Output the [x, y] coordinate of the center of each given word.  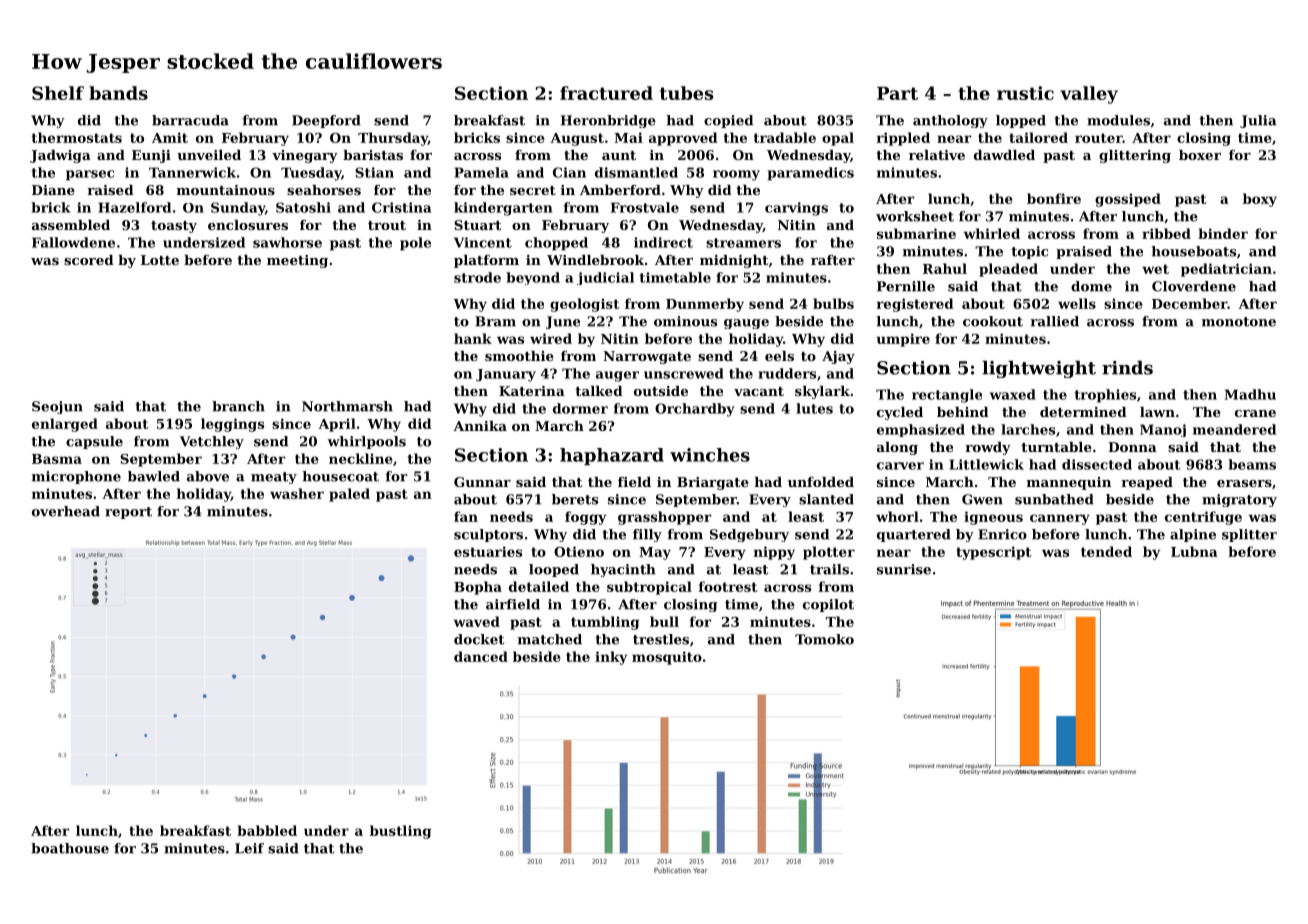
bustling [400, 832]
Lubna [1194, 551]
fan [466, 516]
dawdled [1004, 155]
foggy [585, 518]
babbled [267, 830]
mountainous [226, 190]
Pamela [481, 172]
